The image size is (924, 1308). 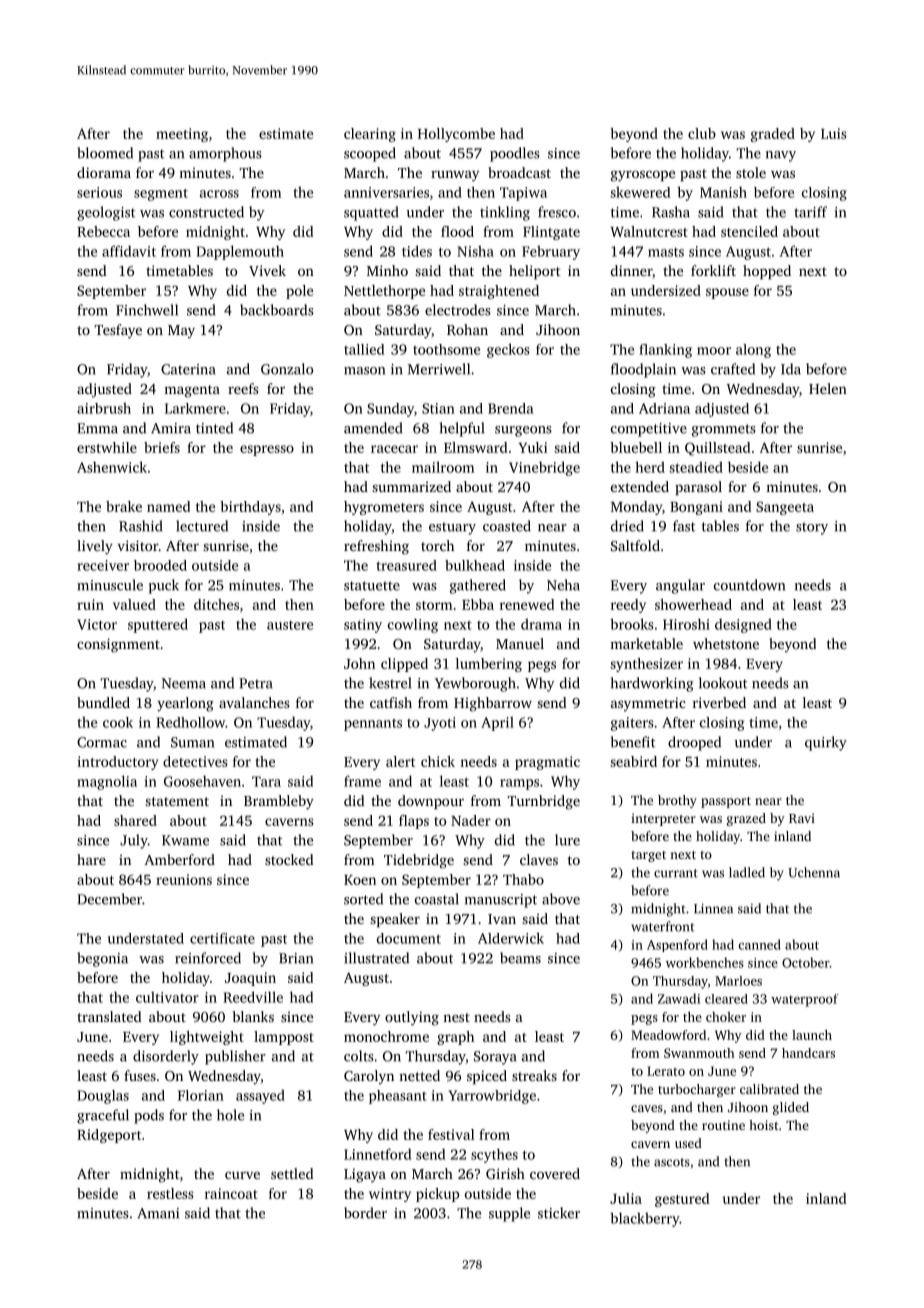 I want to click on Petra, so click(x=256, y=683).
